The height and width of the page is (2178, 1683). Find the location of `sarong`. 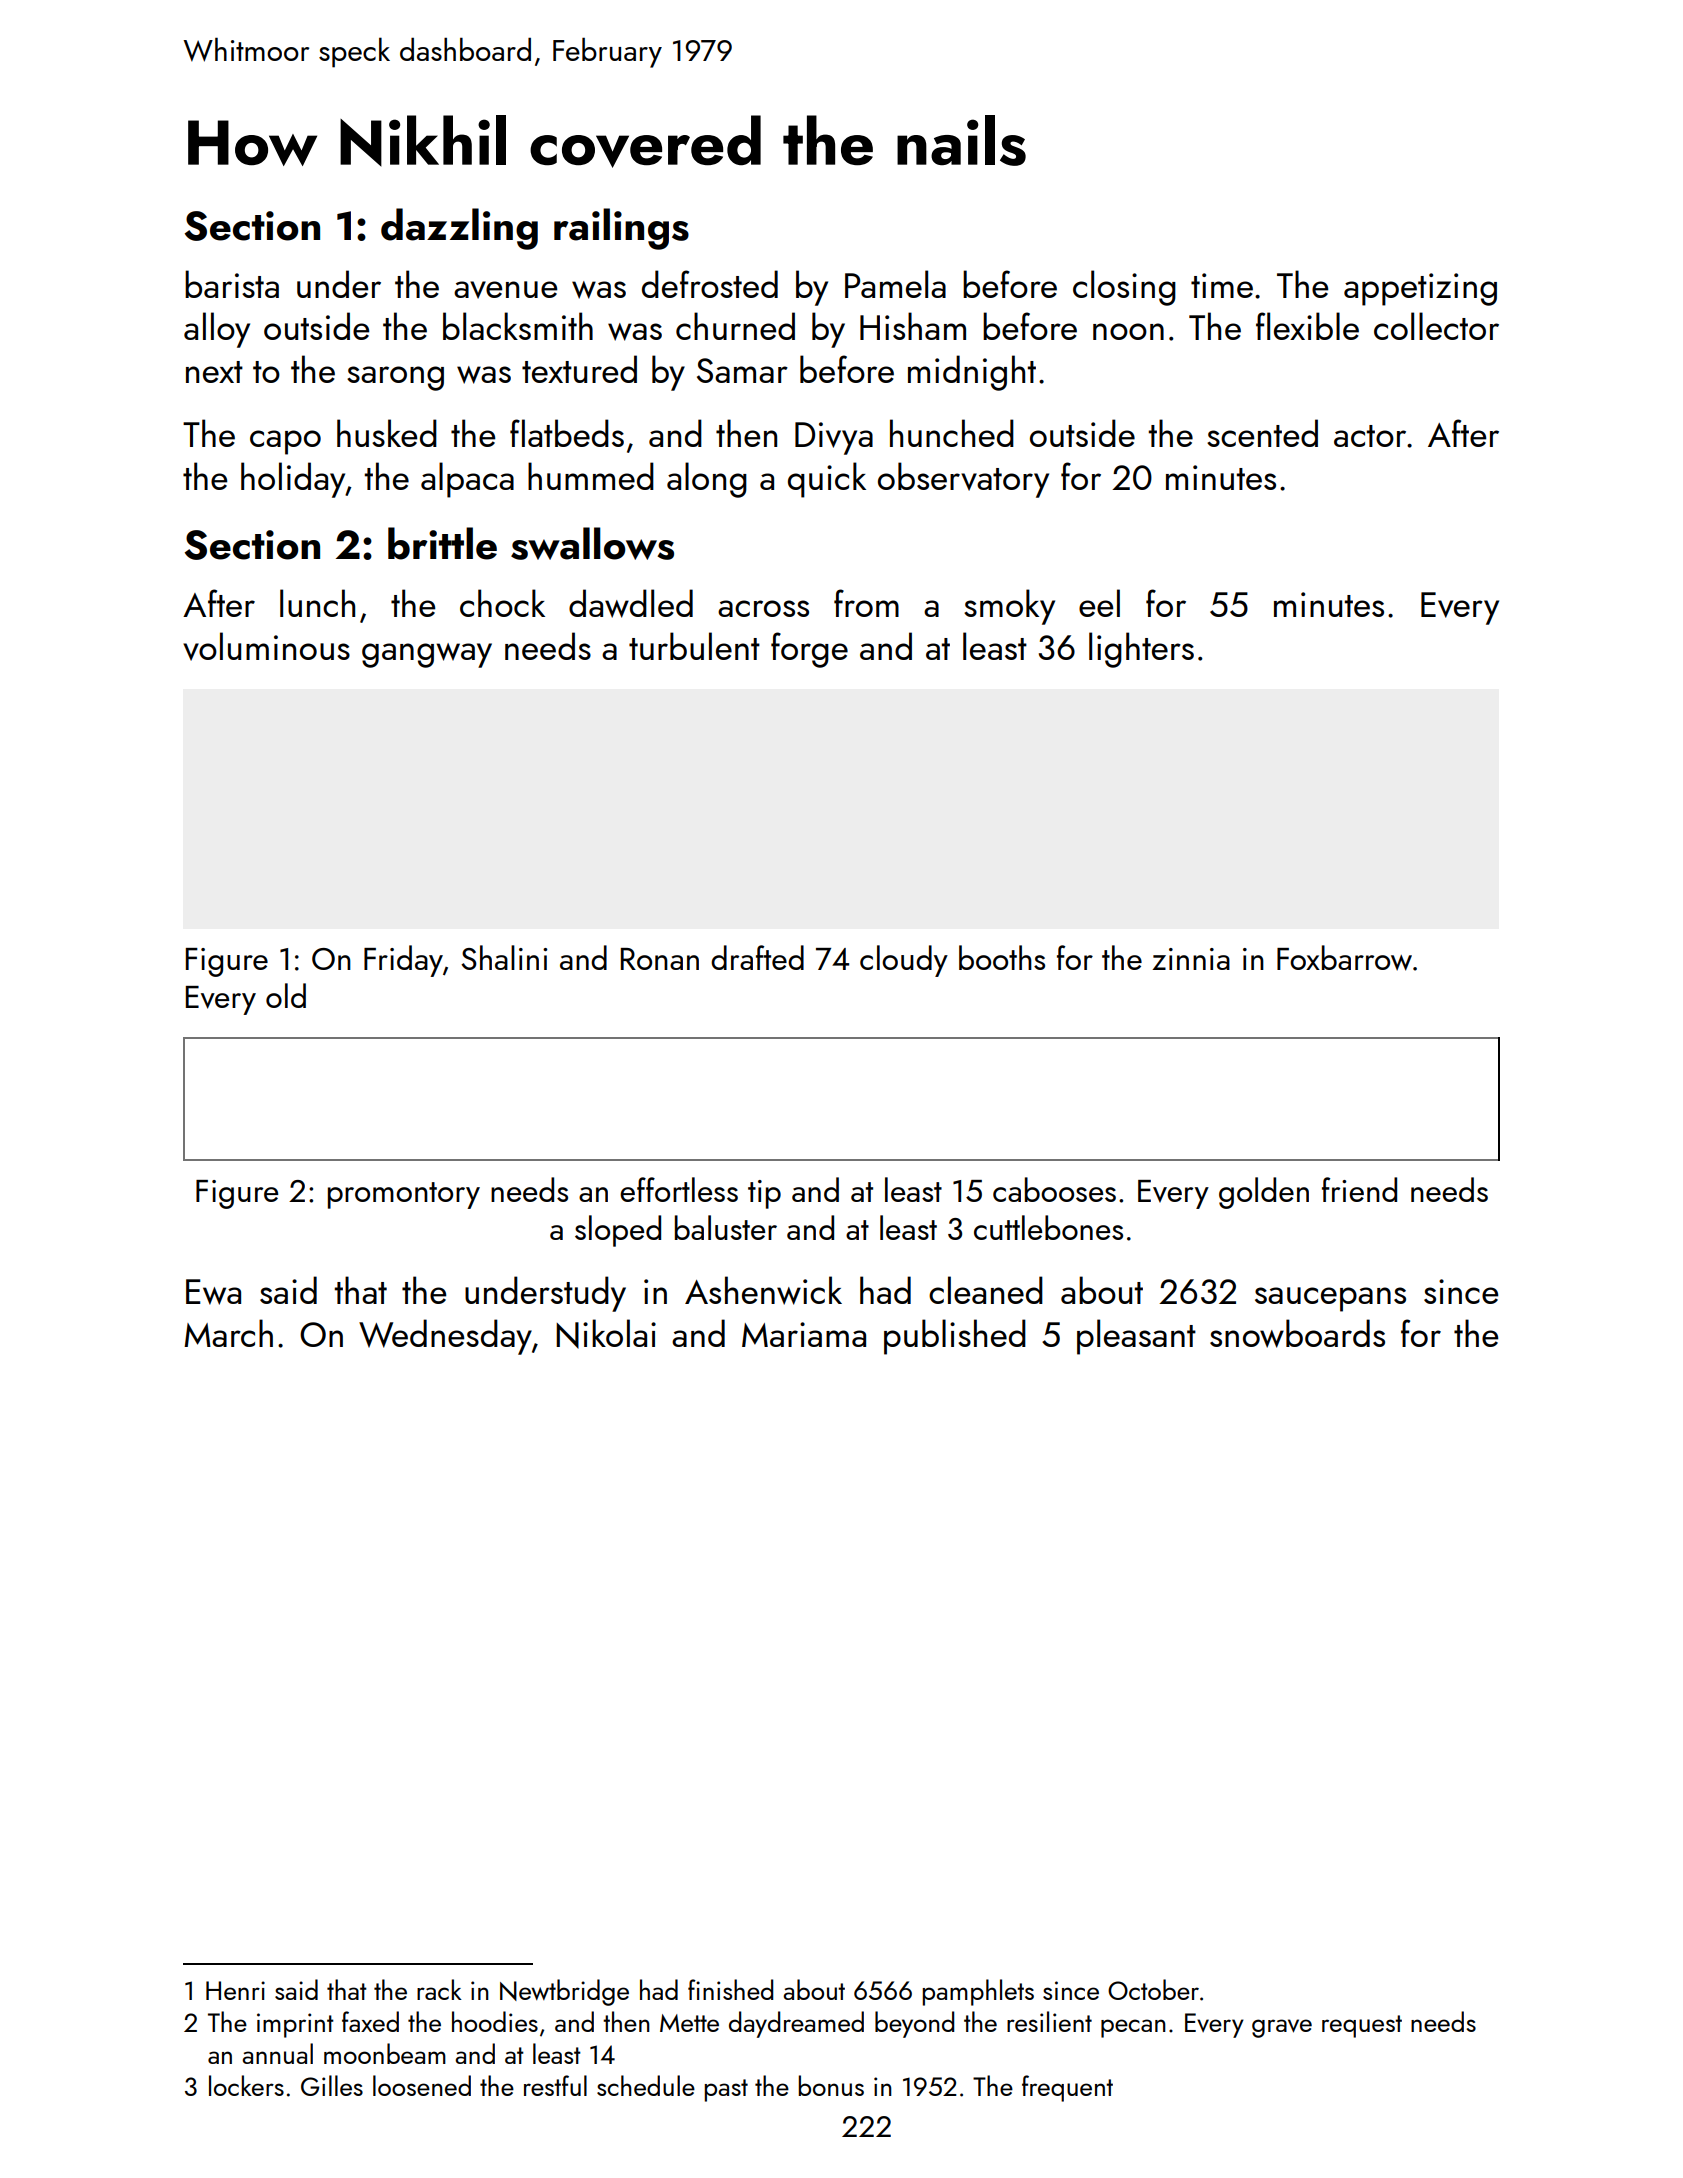

sarong is located at coordinates (395, 378).
